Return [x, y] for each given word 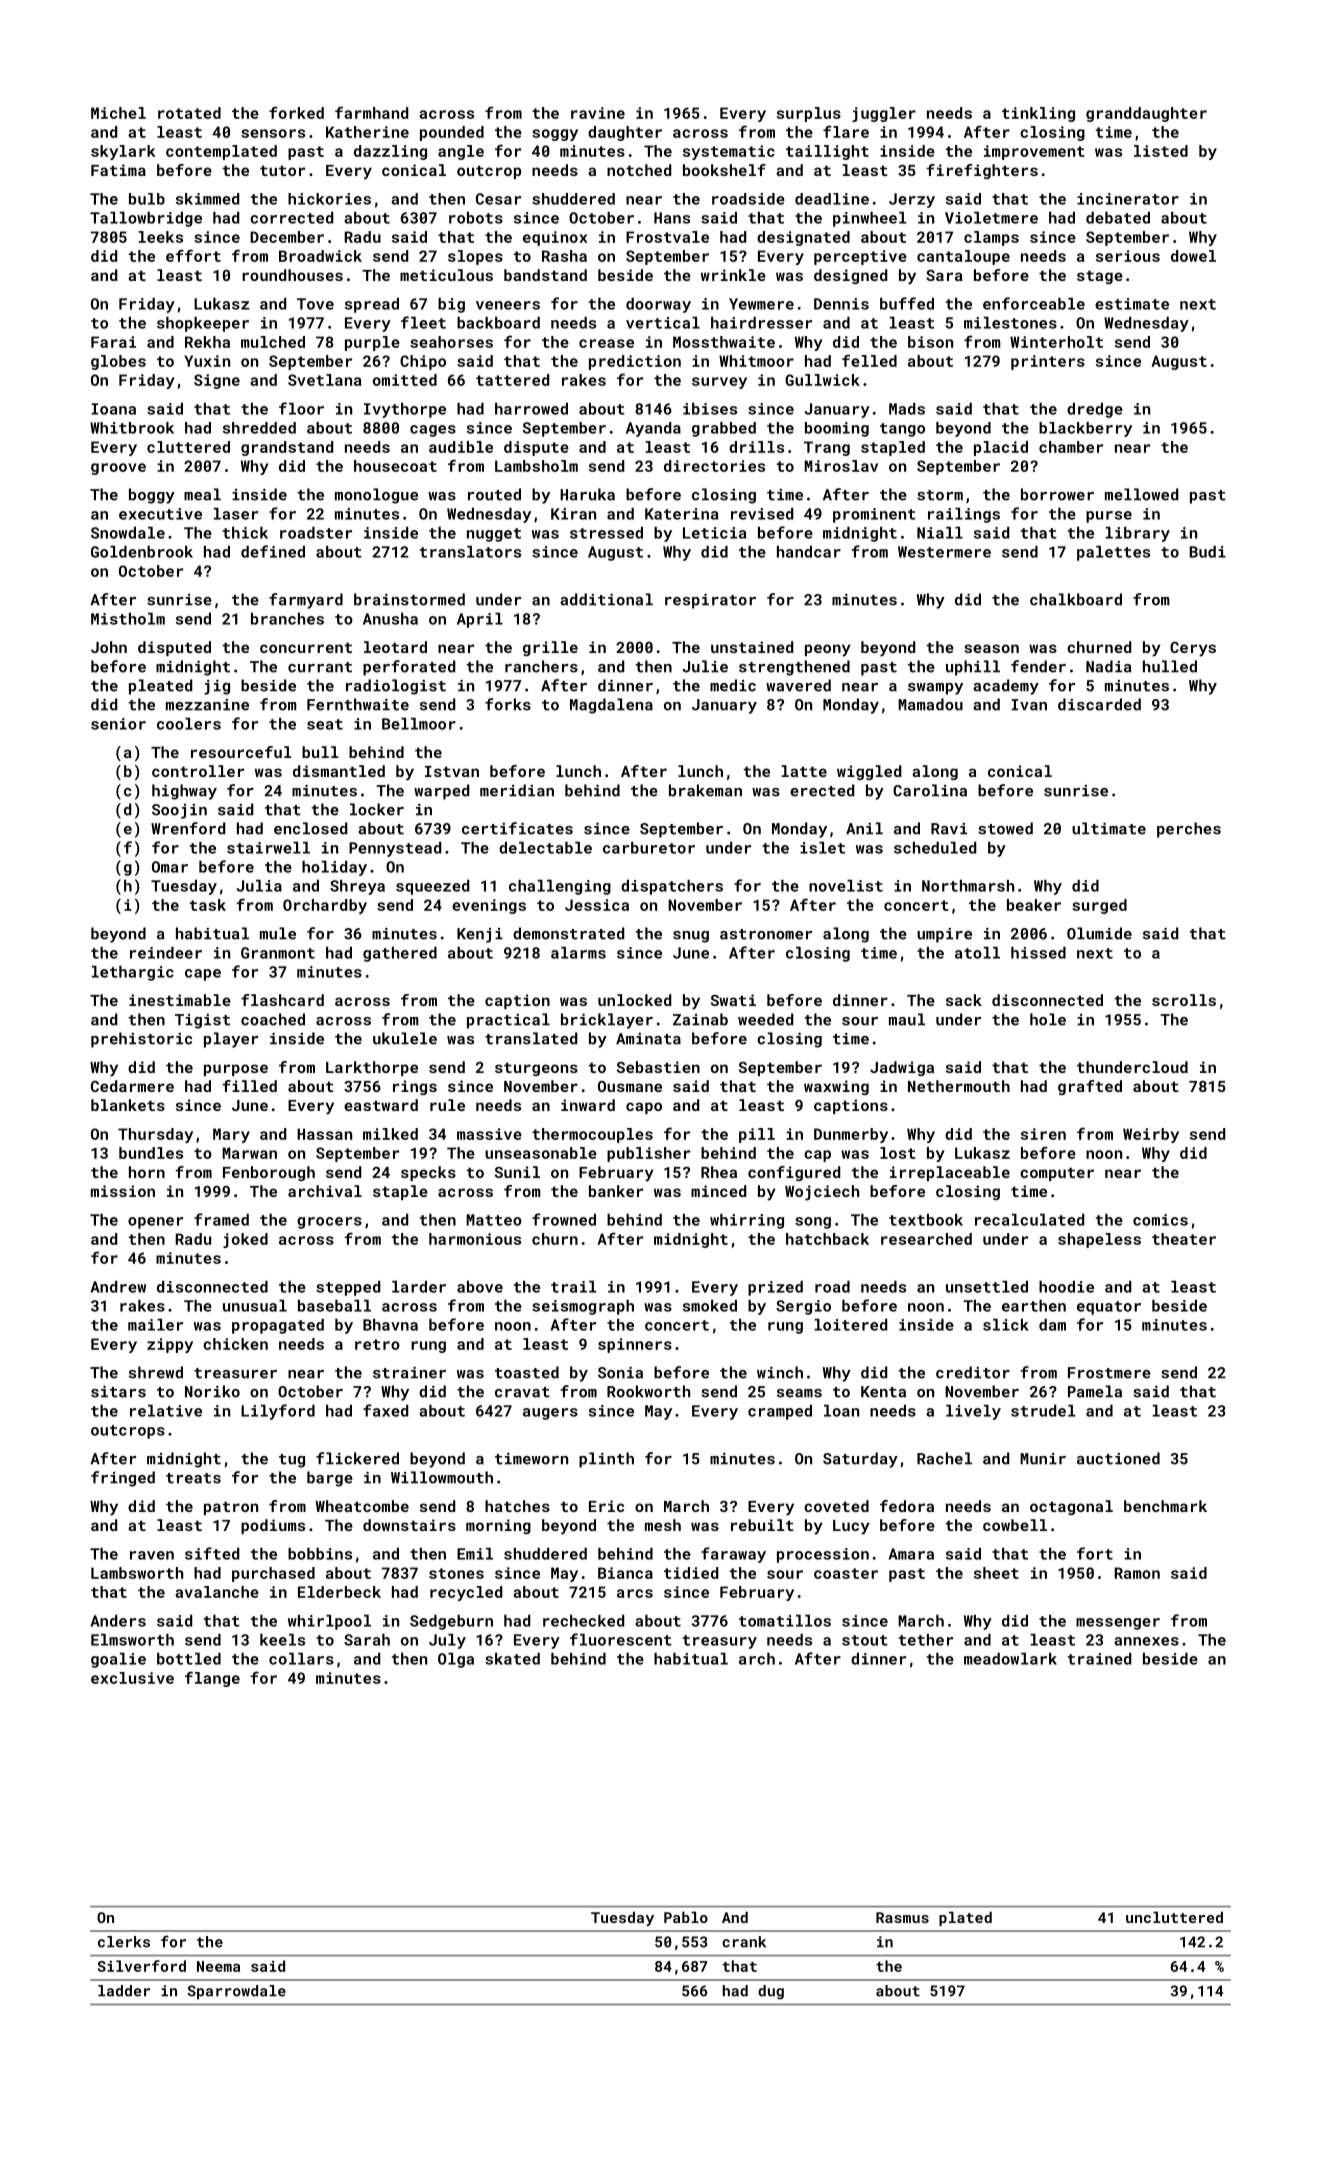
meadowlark [1010, 1659]
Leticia [714, 533]
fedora [907, 1506]
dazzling [390, 152]
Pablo [686, 1917]
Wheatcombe [362, 1506]
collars [301, 1659]
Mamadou [930, 704]
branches [287, 619]
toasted [527, 1372]
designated [803, 238]
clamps [991, 238]
